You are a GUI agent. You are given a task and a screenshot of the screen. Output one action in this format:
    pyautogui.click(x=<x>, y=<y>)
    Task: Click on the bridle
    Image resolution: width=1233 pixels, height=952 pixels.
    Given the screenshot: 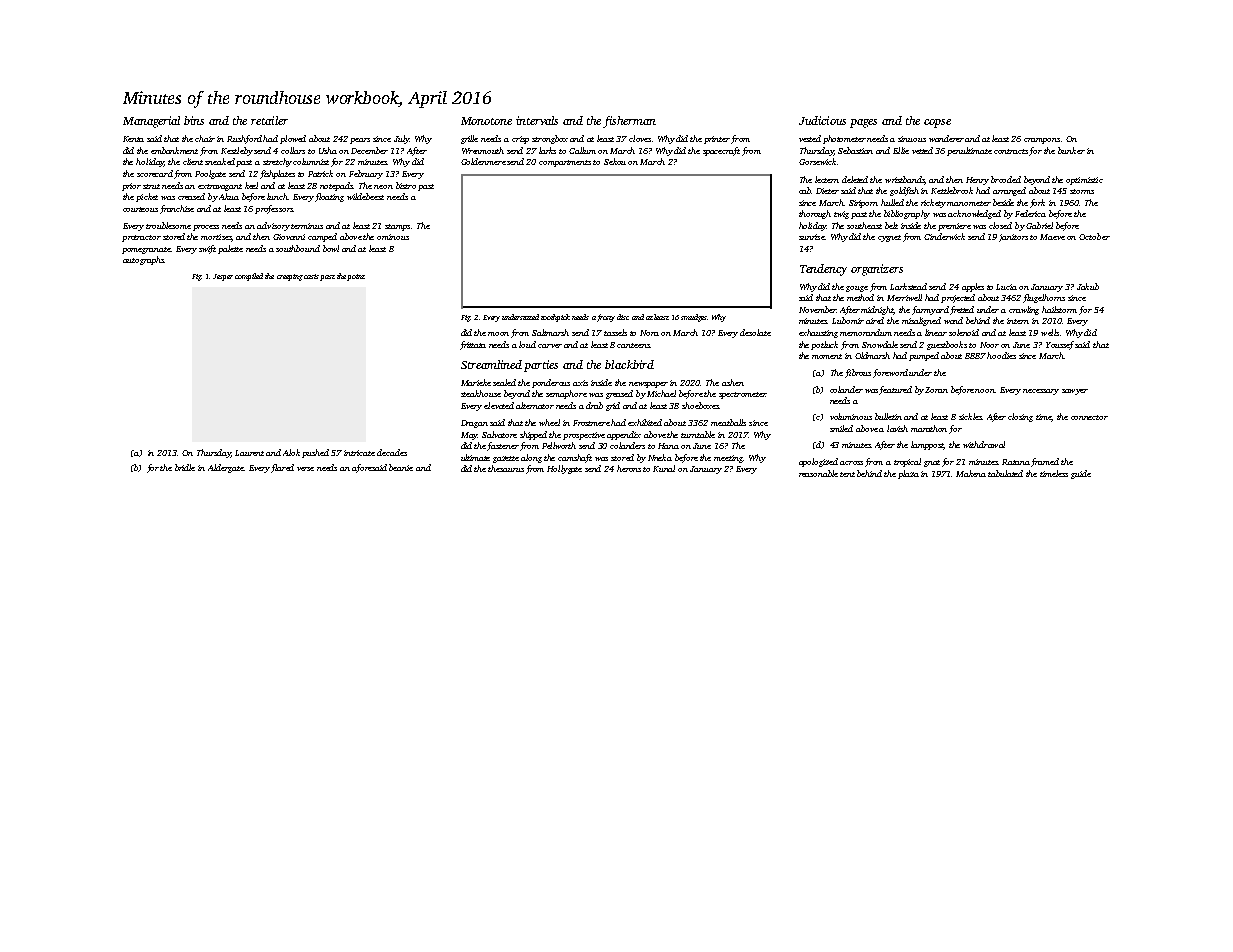 What is the action you would take?
    pyautogui.click(x=185, y=467)
